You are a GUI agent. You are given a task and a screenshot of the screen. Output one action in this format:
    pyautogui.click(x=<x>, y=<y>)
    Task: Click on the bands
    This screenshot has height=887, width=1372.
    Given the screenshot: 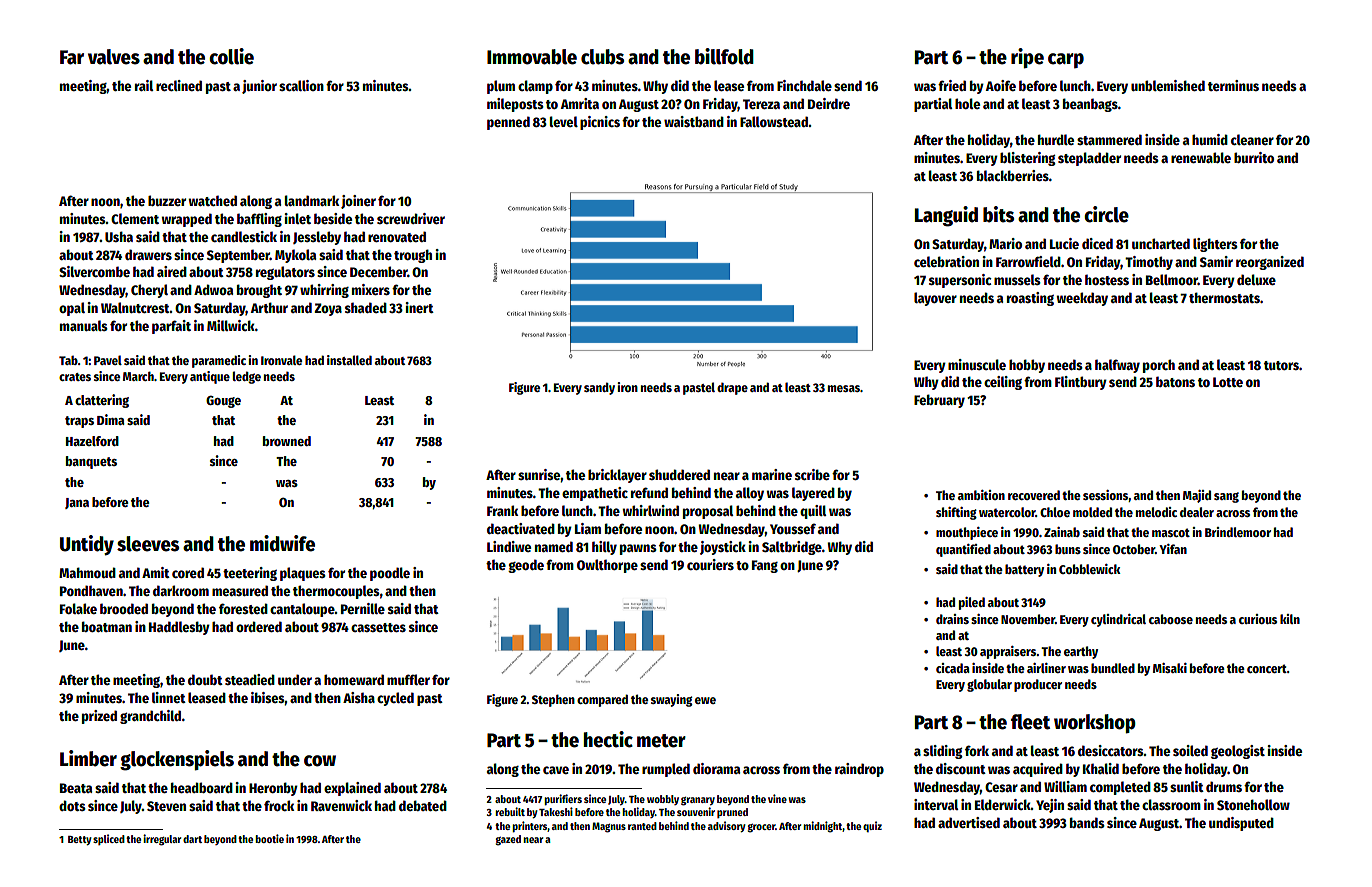 What is the action you would take?
    pyautogui.click(x=1087, y=822)
